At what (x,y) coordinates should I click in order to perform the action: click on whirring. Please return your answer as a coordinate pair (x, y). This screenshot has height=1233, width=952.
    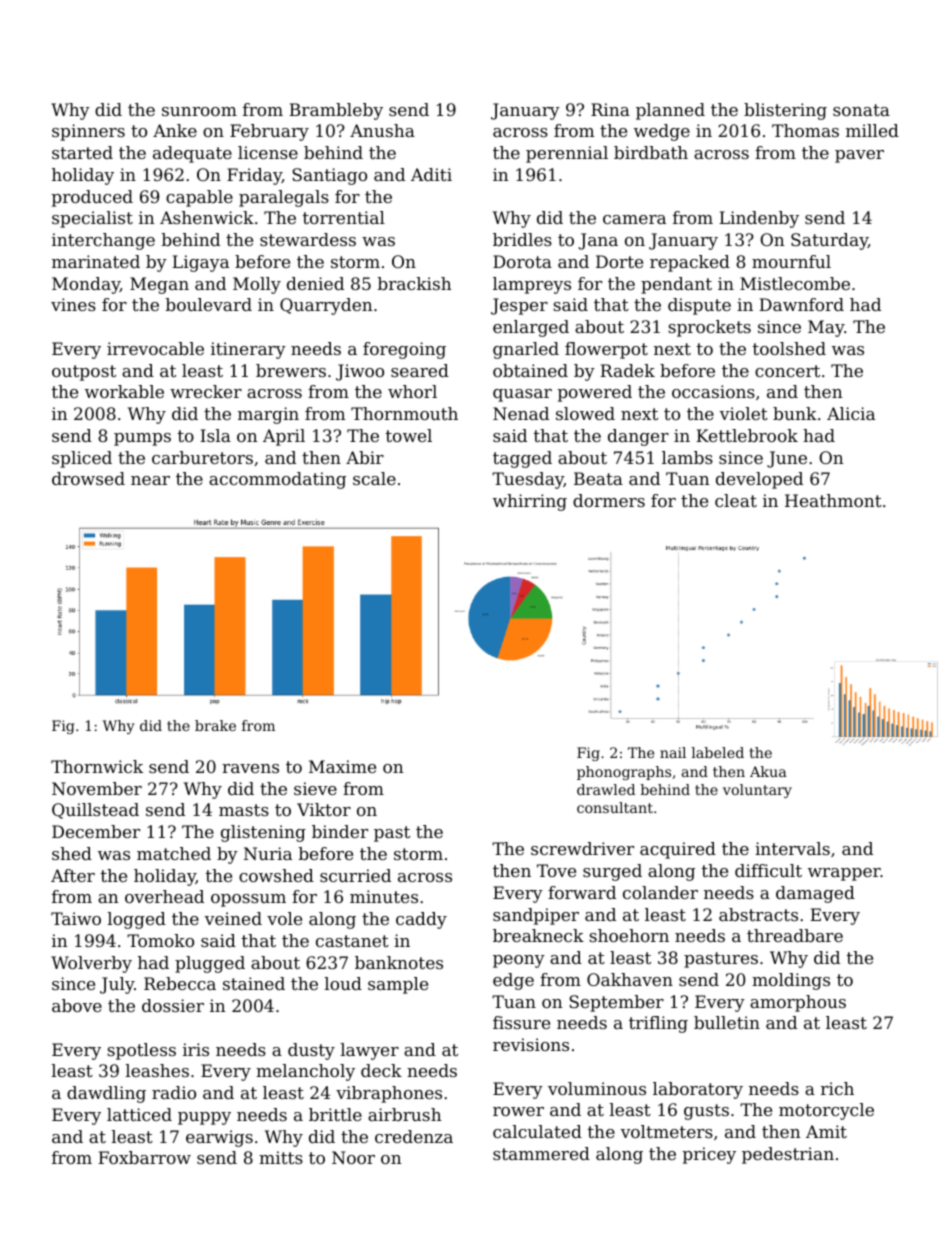
    Looking at the image, I should click on (530, 502).
